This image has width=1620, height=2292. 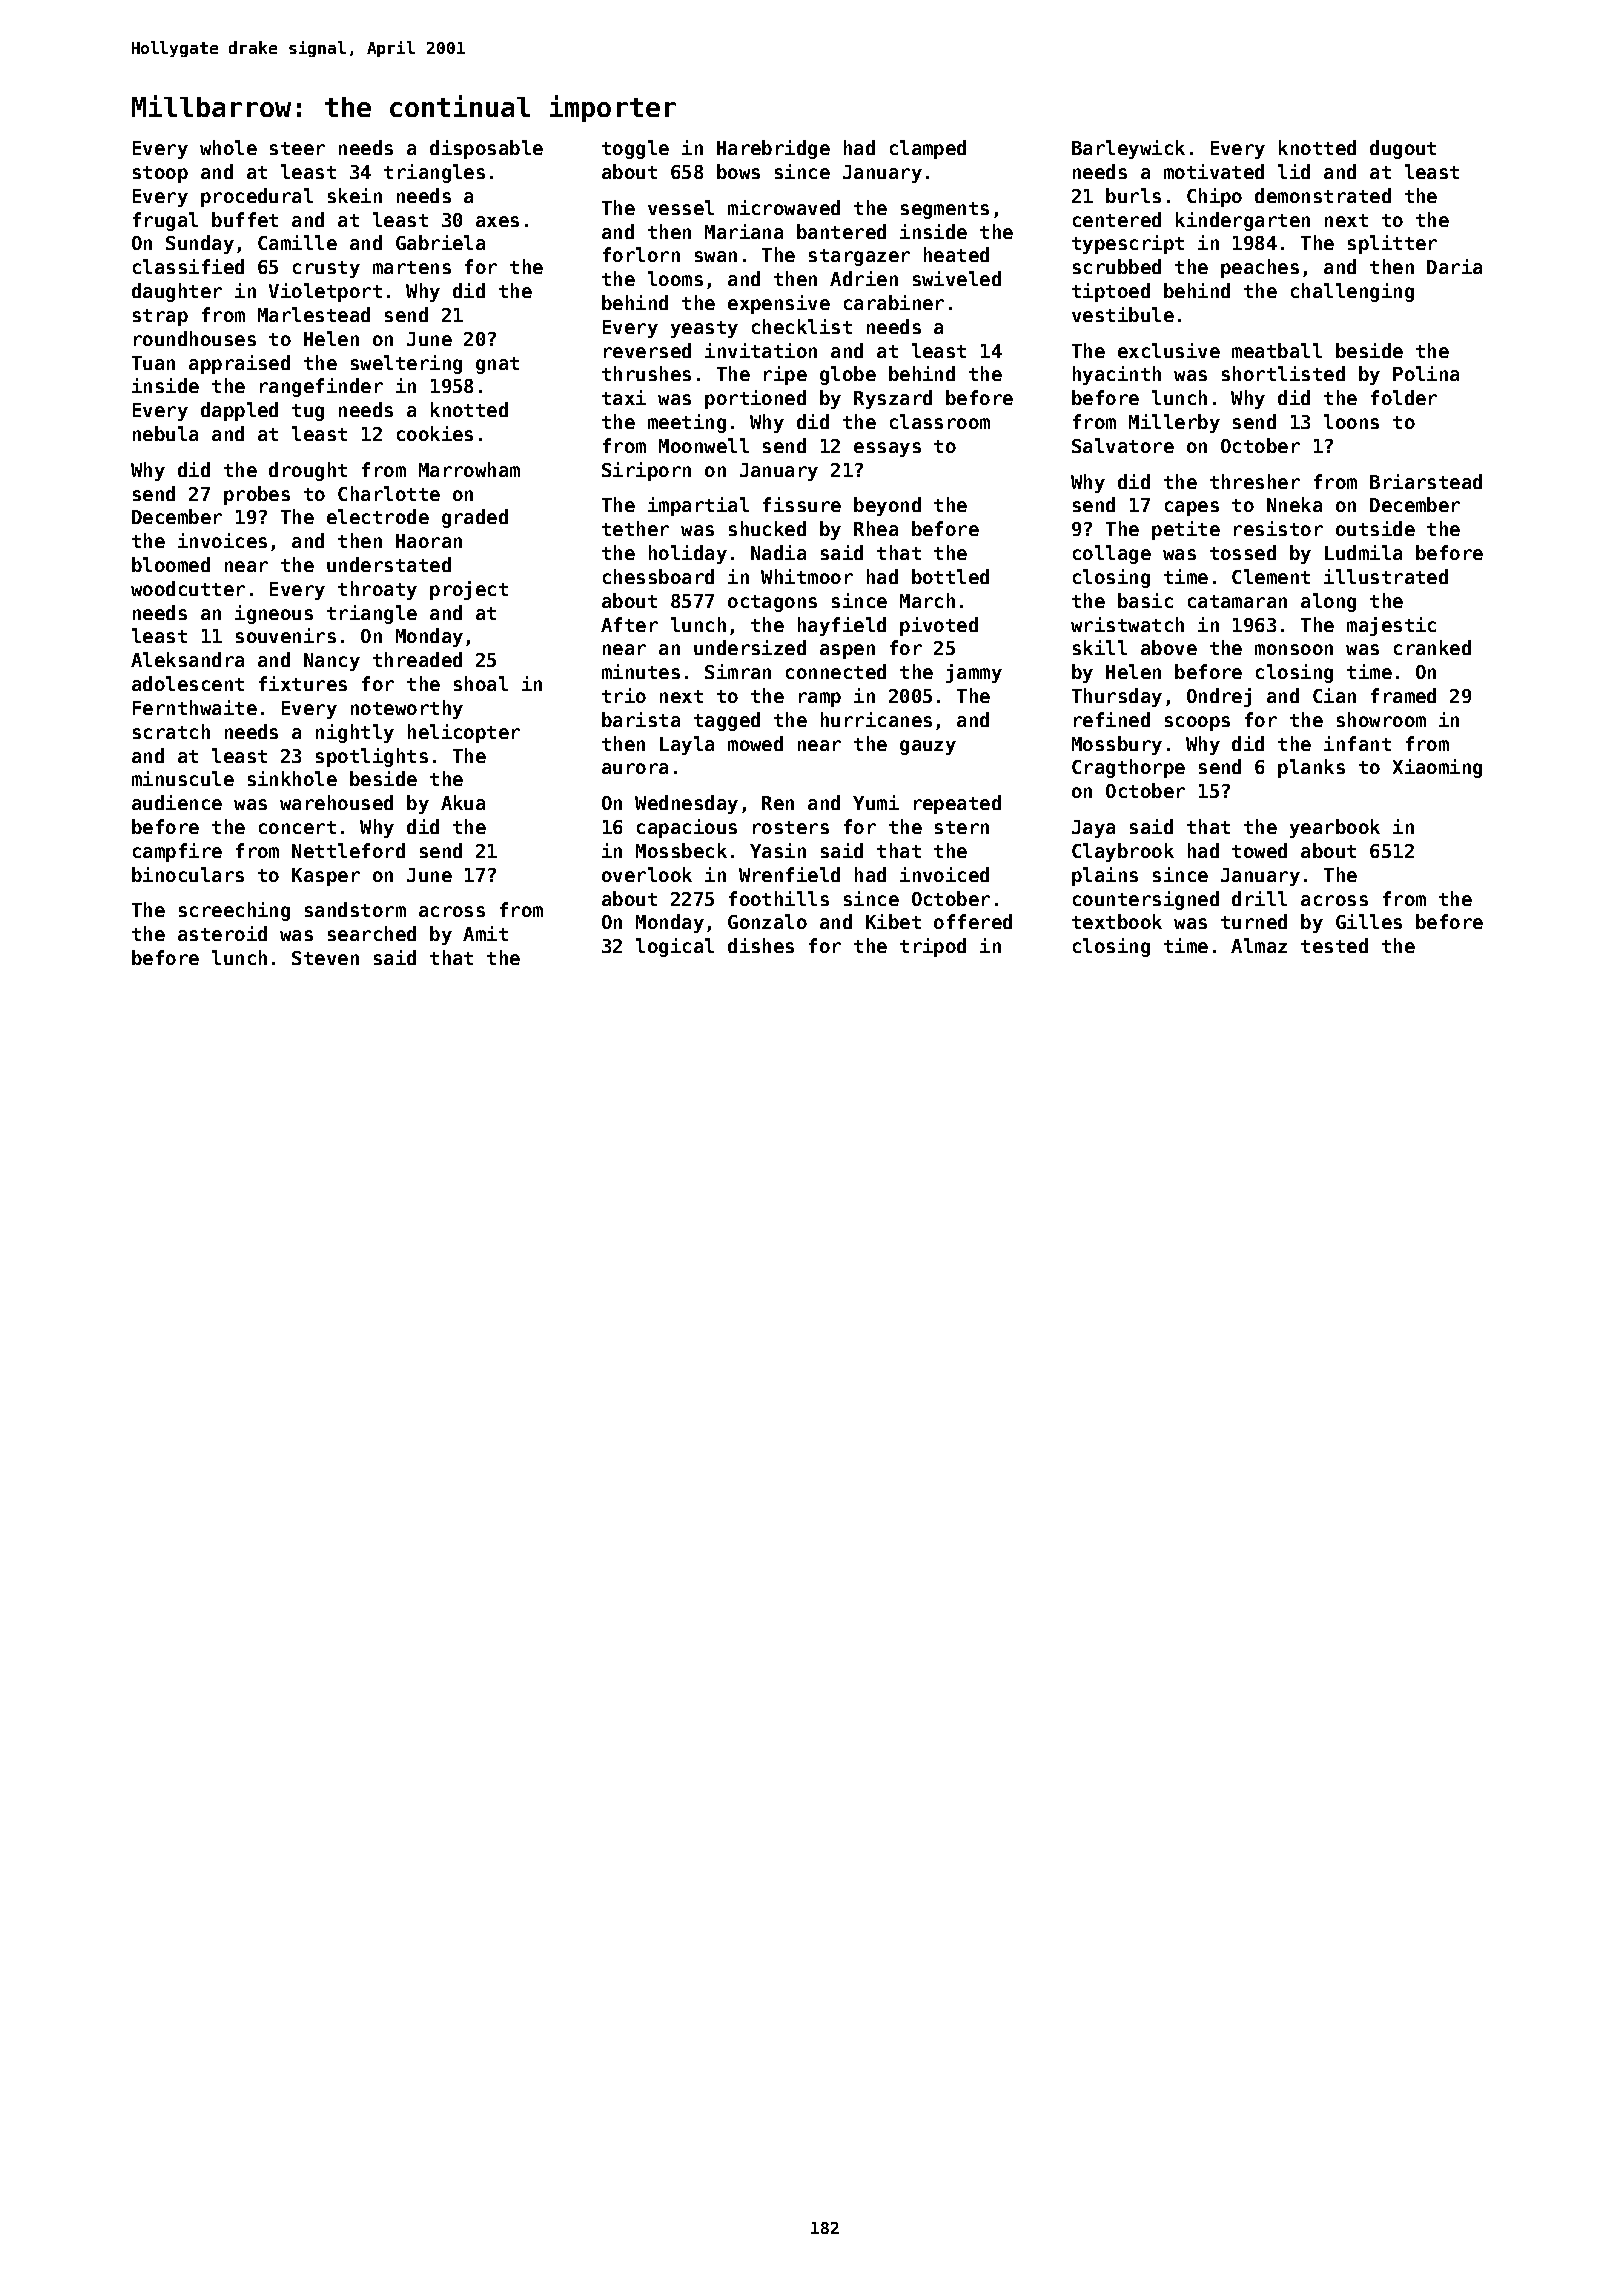 I want to click on Marrowham, so click(x=469, y=469).
